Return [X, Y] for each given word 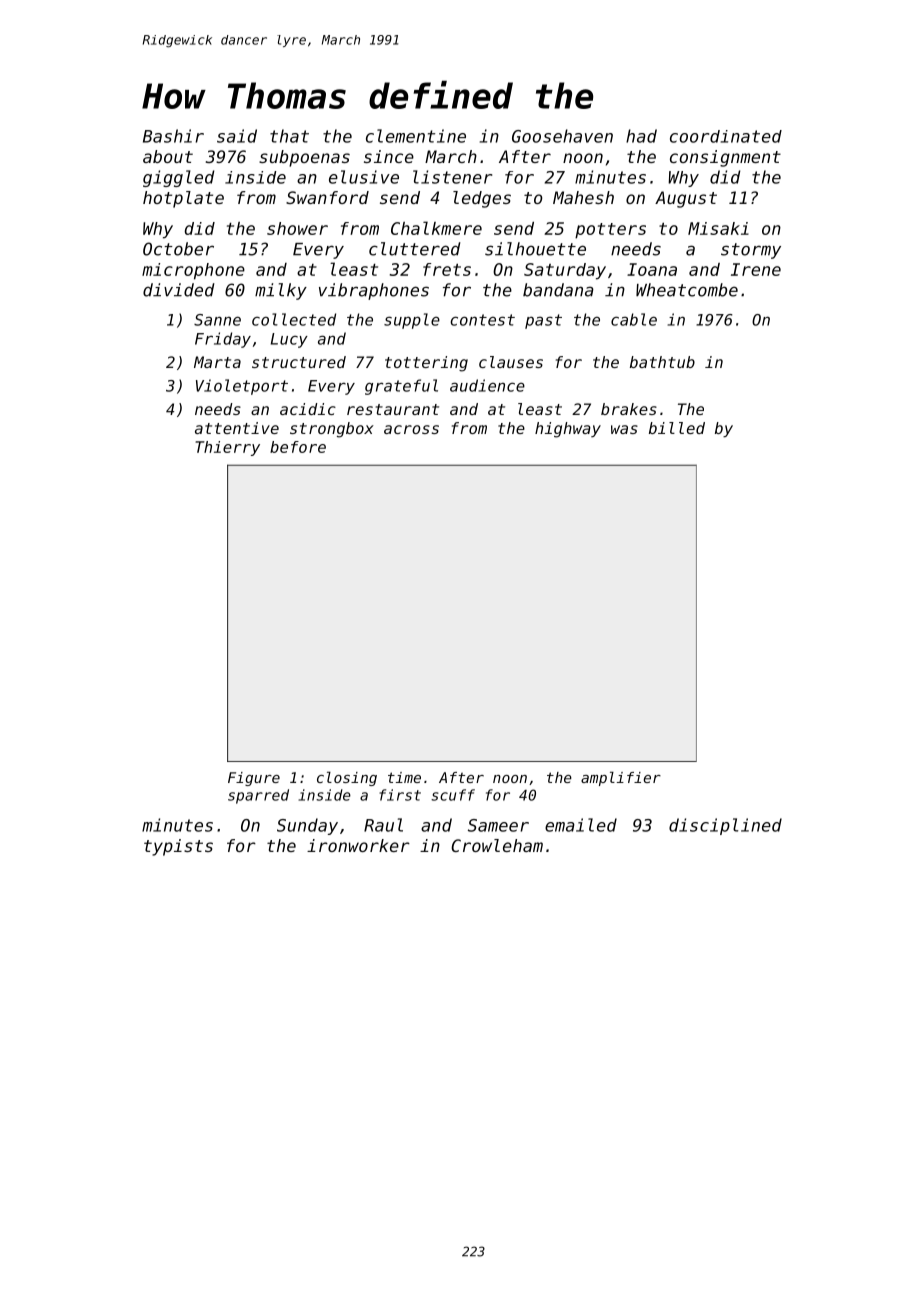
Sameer [498, 825]
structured [299, 362]
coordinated [726, 136]
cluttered [415, 249]
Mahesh [583, 197]
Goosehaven [562, 136]
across [411, 429]
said [237, 136]
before [298, 447]
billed [677, 428]
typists [178, 847]
